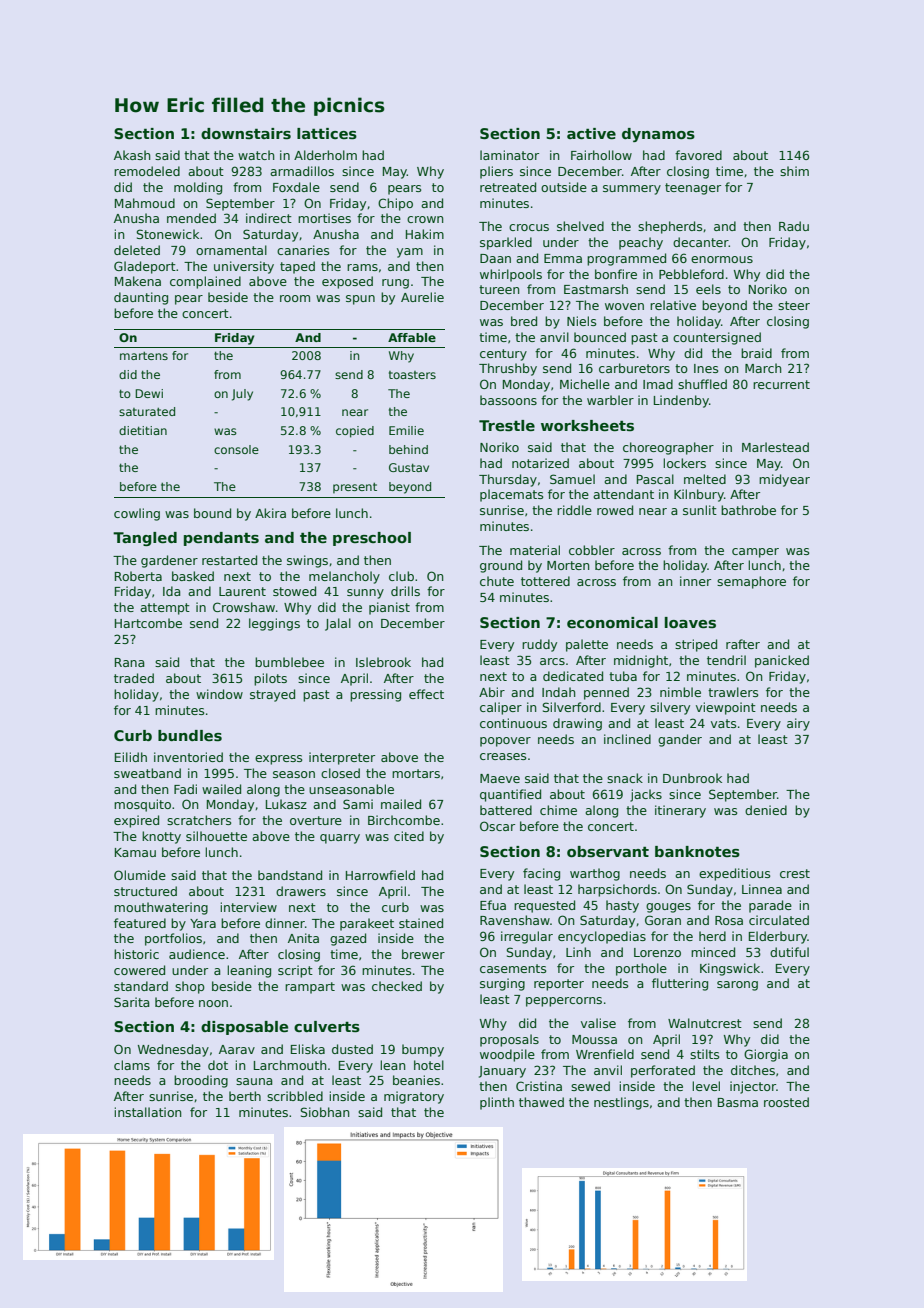 Image resolution: width=924 pixels, height=1308 pixels. Describe the element at coordinates (625, 778) in the screenshot. I see `snack` at that location.
